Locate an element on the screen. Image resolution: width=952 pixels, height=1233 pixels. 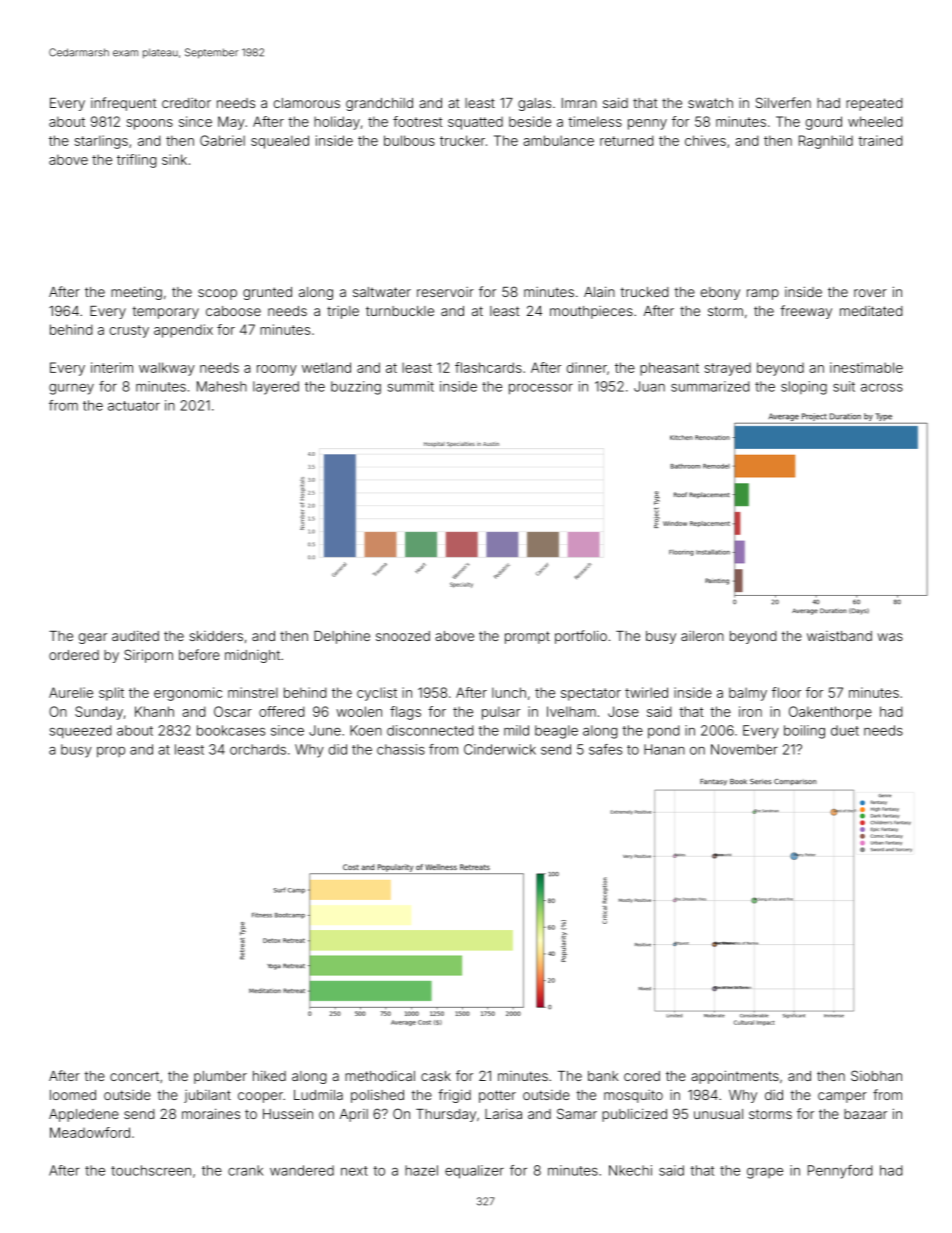
beside is located at coordinates (530, 121).
